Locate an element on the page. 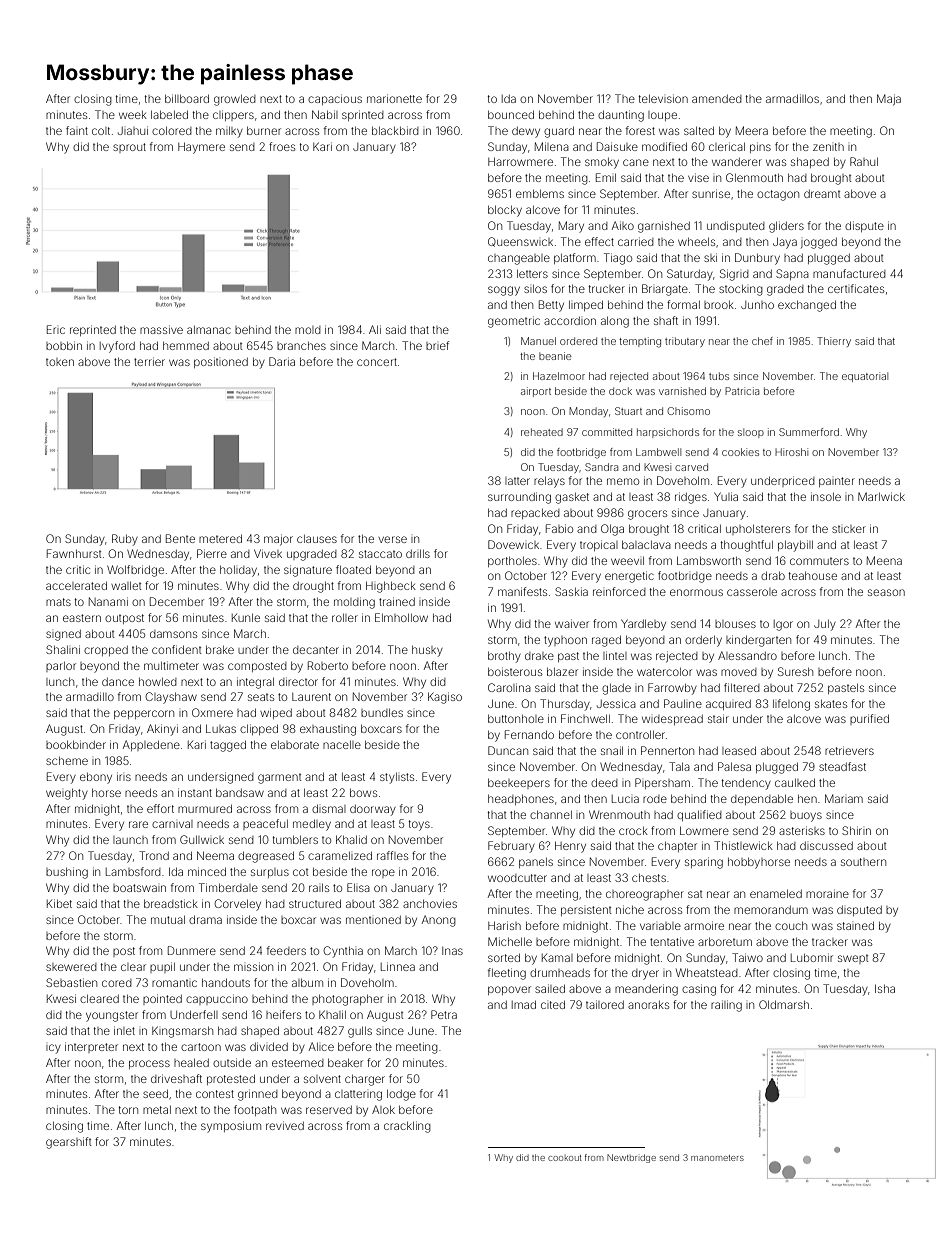  Briargate is located at coordinates (665, 290).
